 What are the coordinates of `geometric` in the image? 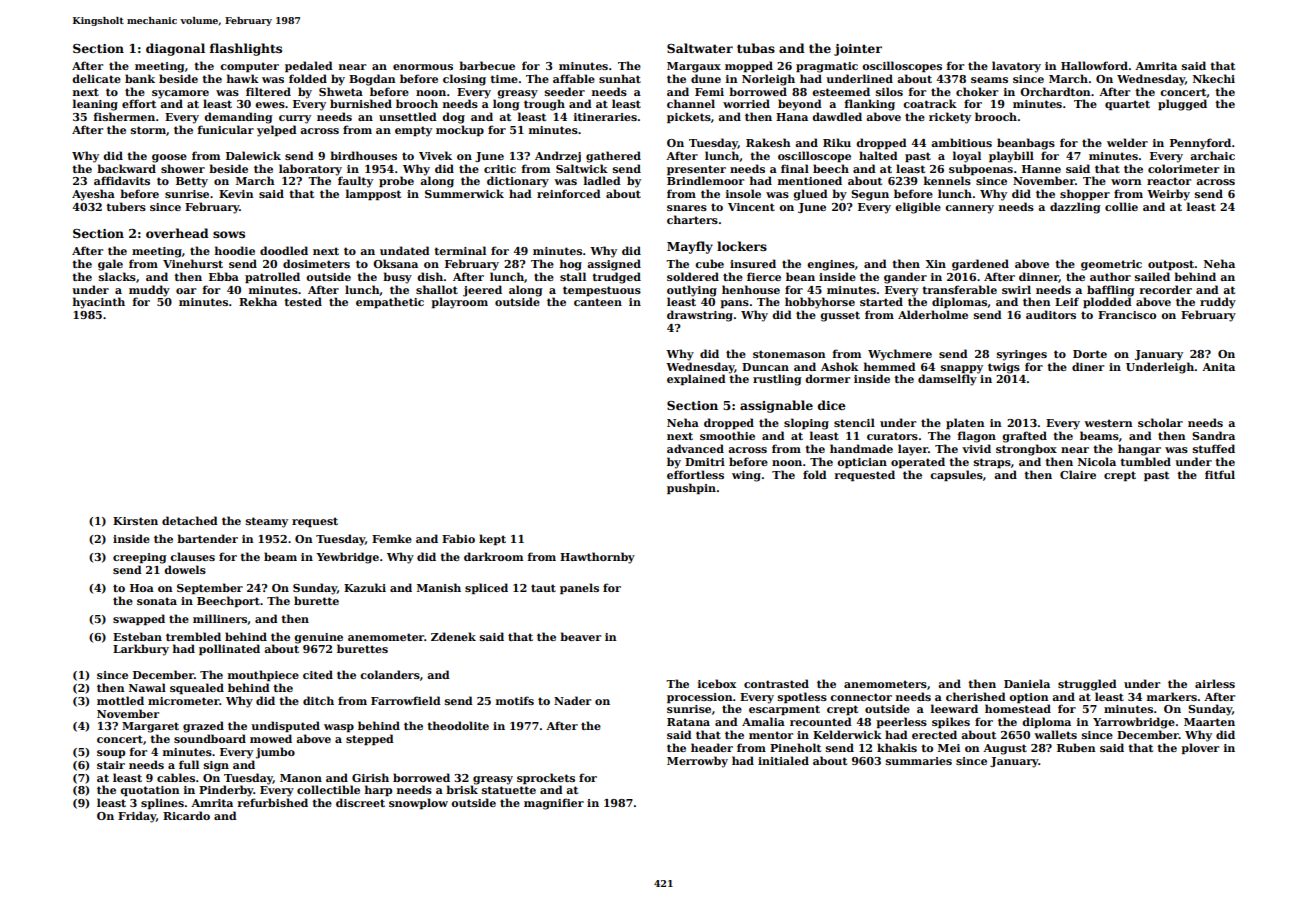 It's located at (1111, 265).
